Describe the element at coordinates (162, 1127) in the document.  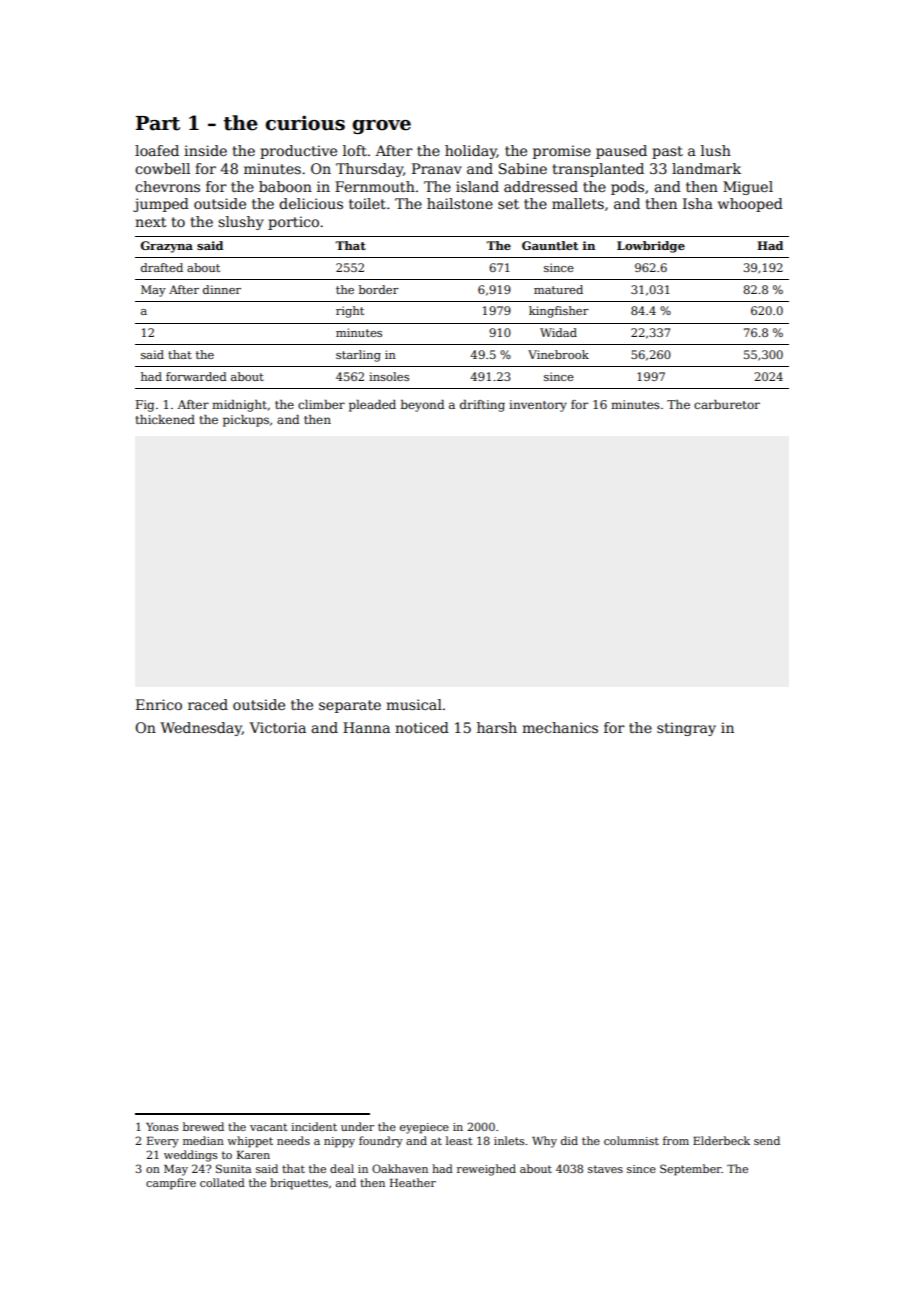
I see `Yonas` at that location.
